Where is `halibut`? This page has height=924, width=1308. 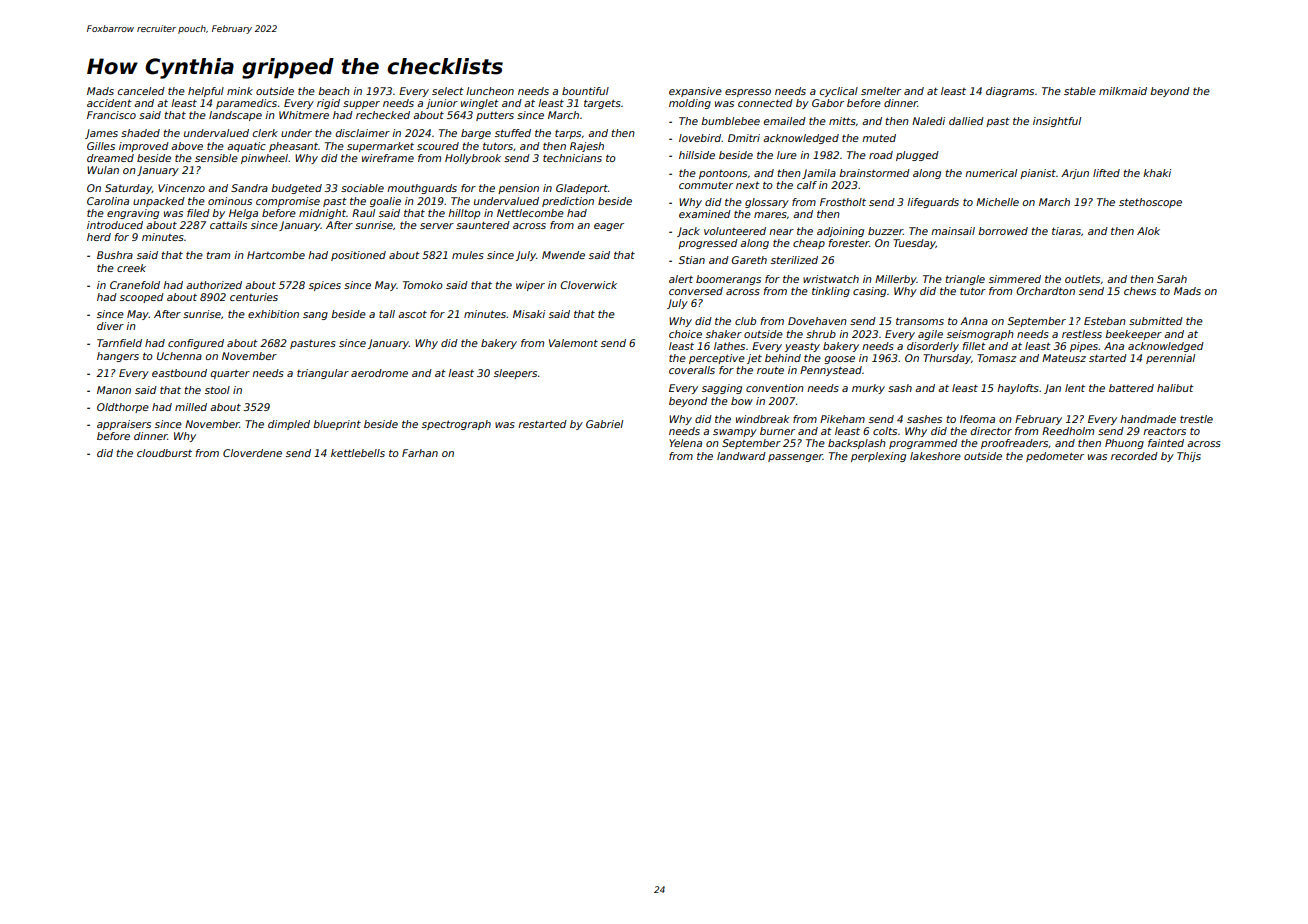
halibut is located at coordinates (1175, 388).
